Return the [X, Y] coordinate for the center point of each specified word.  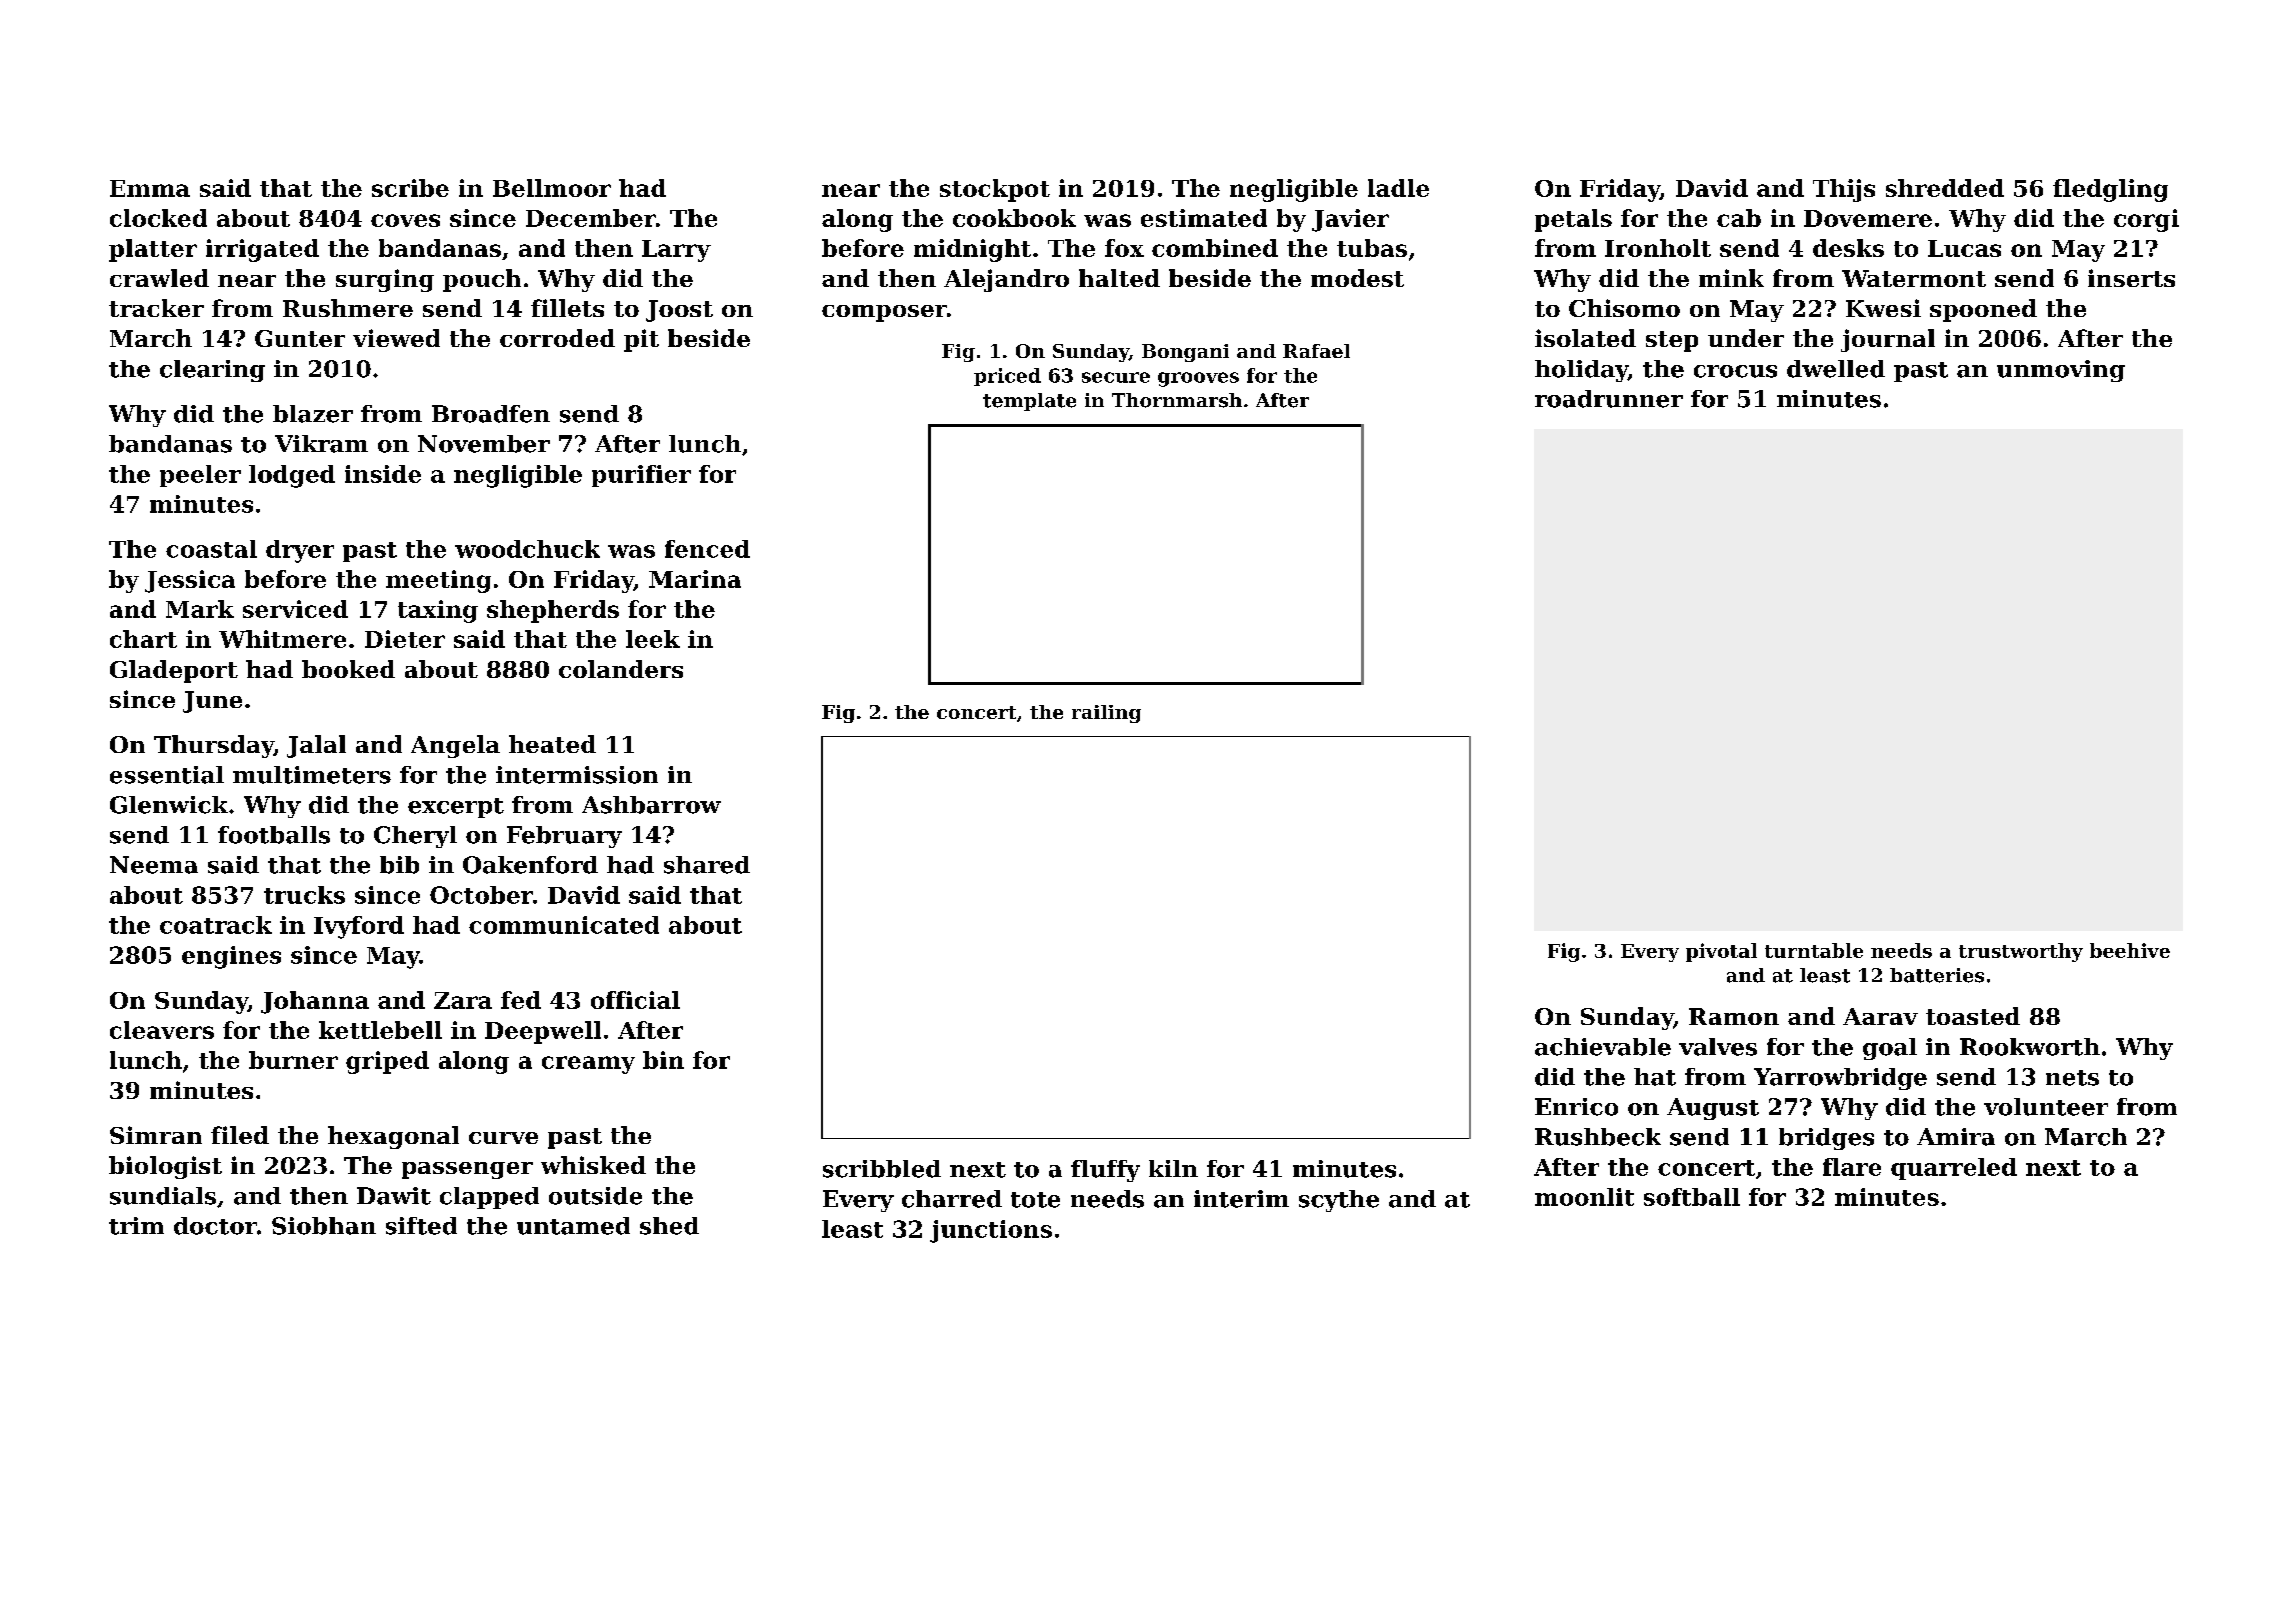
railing [1106, 714]
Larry [676, 251]
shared [707, 865]
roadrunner [1609, 399]
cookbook [1014, 218]
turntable [1814, 950]
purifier [641, 476]
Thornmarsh [1177, 400]
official [635, 1000]
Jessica [190, 581]
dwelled [1836, 369]
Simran [156, 1135]
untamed [573, 1226]
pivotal [1721, 952]
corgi [2146, 220]
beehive [2130, 950]
